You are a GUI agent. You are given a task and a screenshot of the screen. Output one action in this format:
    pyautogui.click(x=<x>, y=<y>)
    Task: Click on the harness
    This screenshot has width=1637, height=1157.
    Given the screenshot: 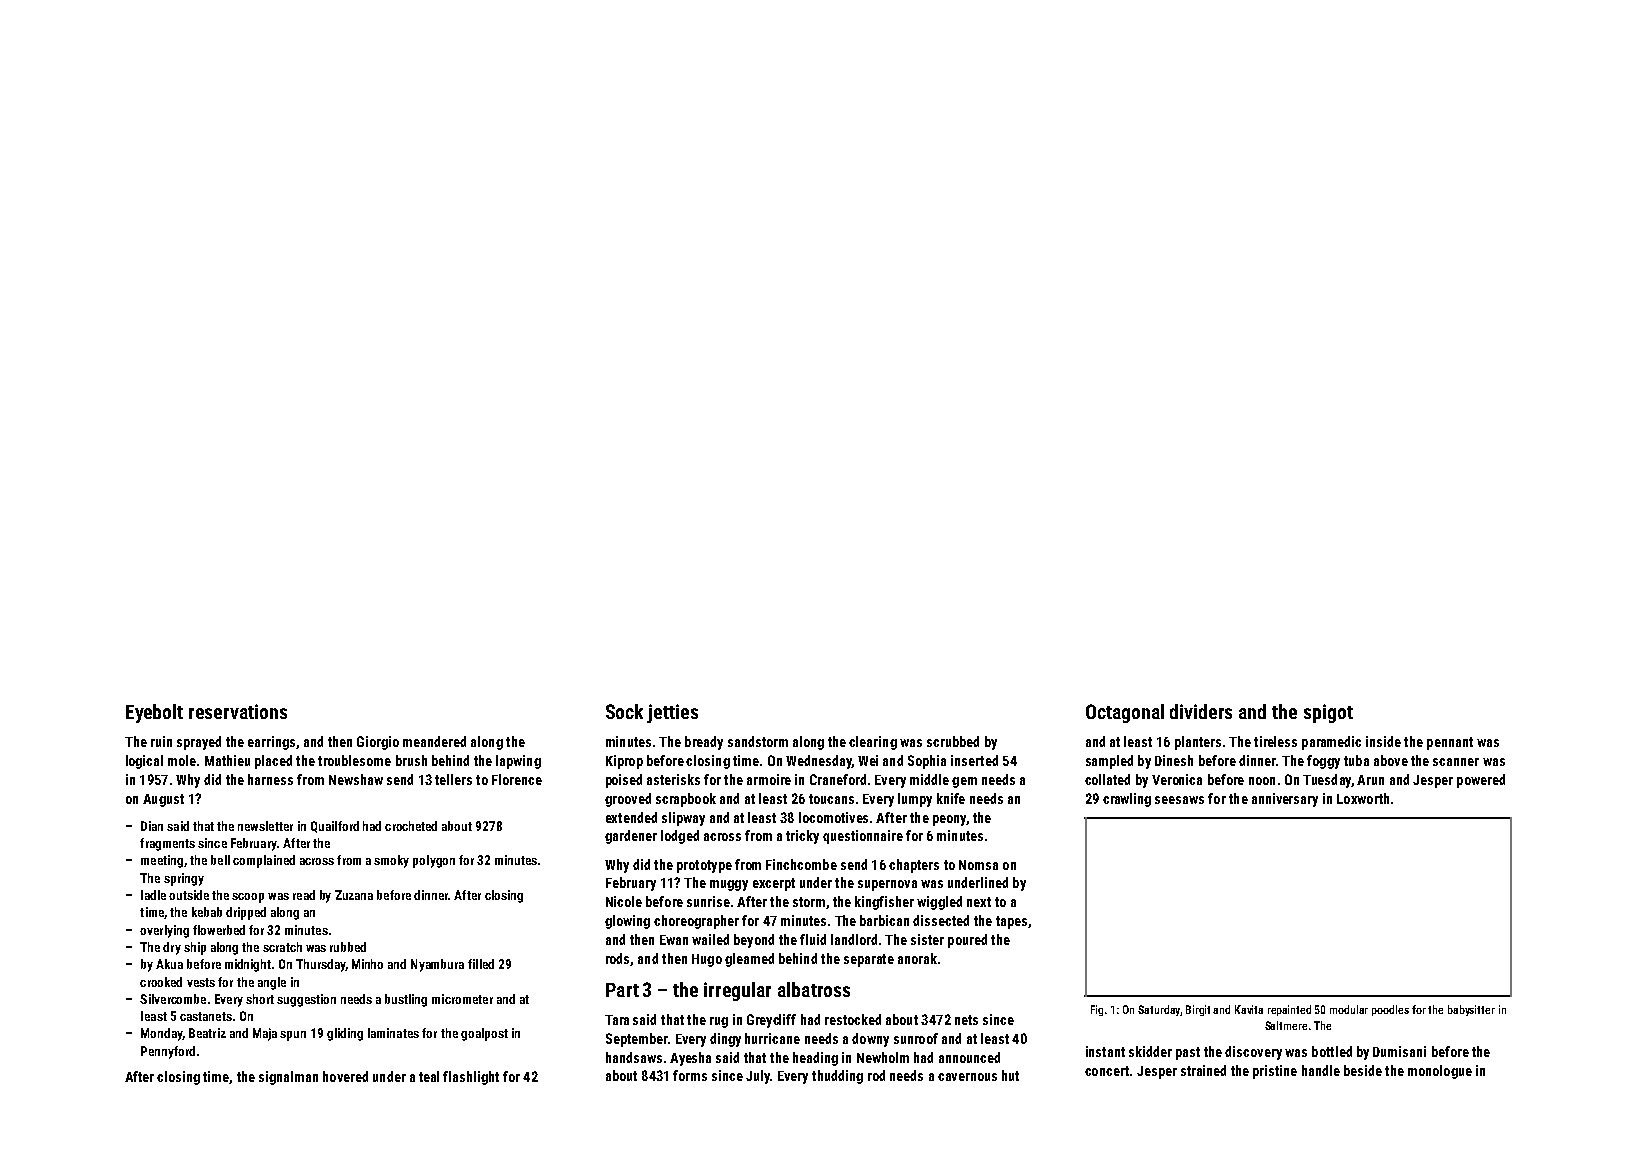 What is the action you would take?
    pyautogui.click(x=270, y=779)
